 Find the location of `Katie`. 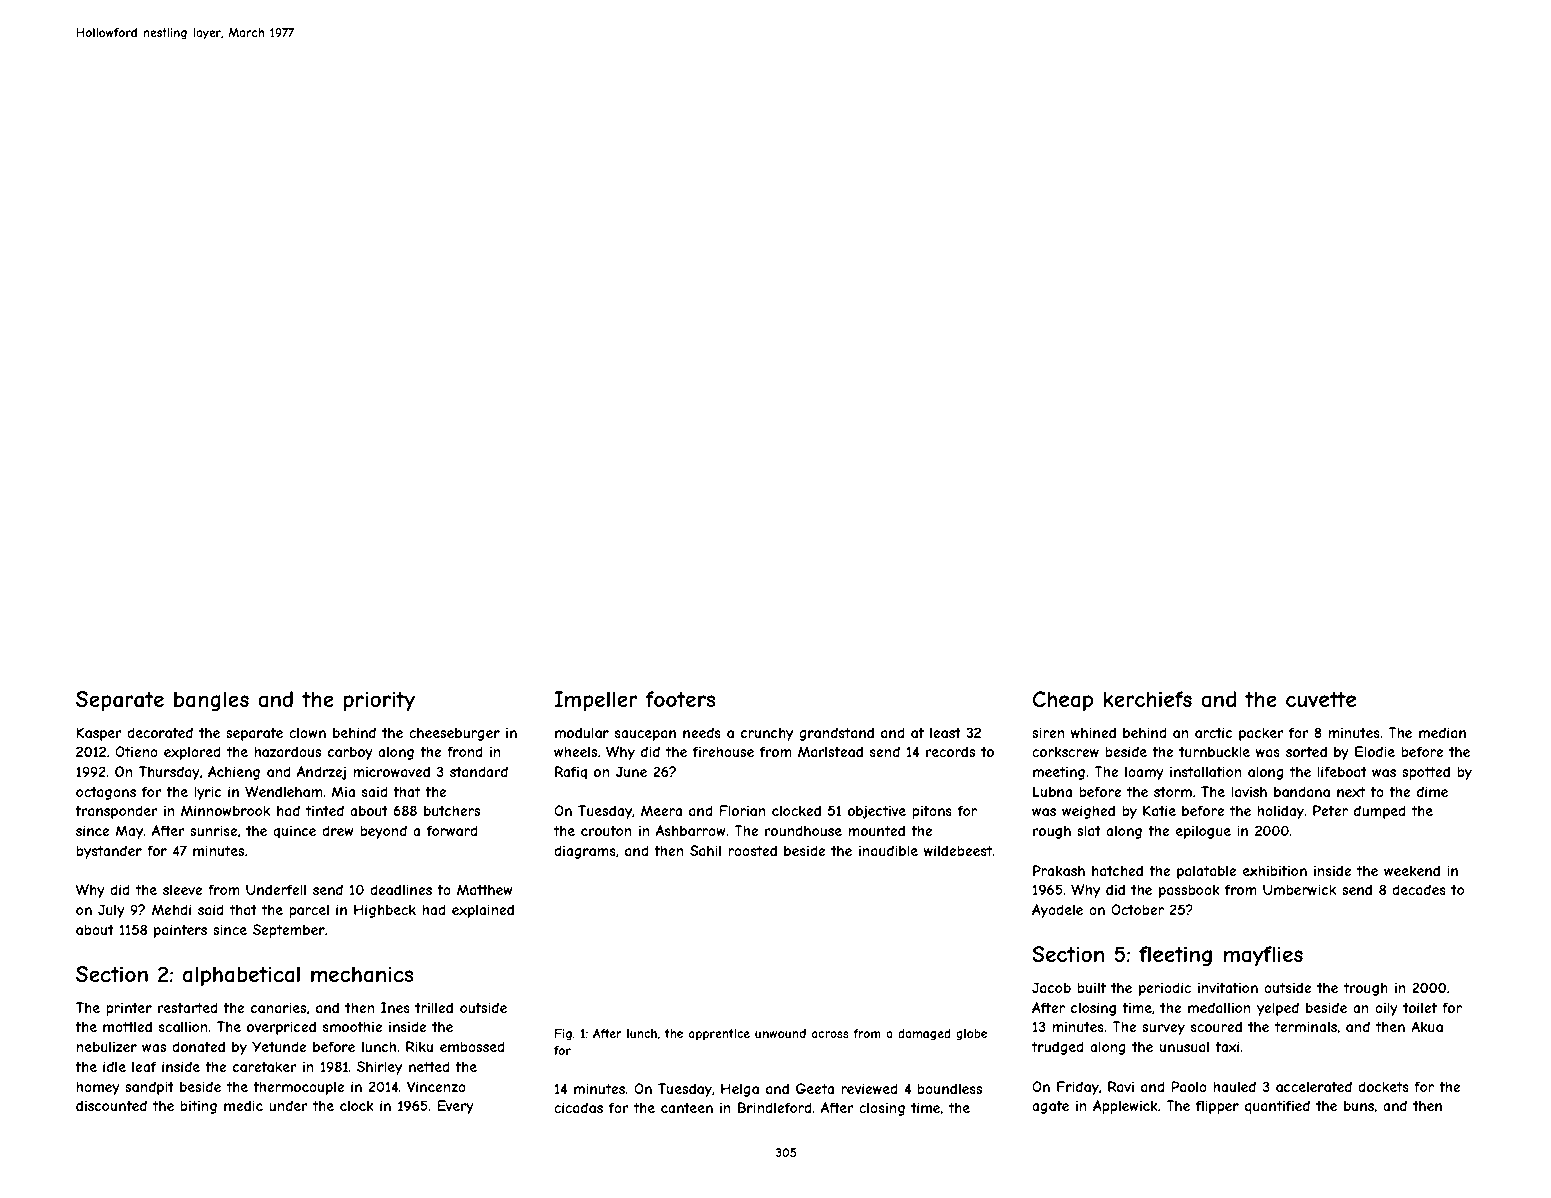

Katie is located at coordinates (1159, 810).
